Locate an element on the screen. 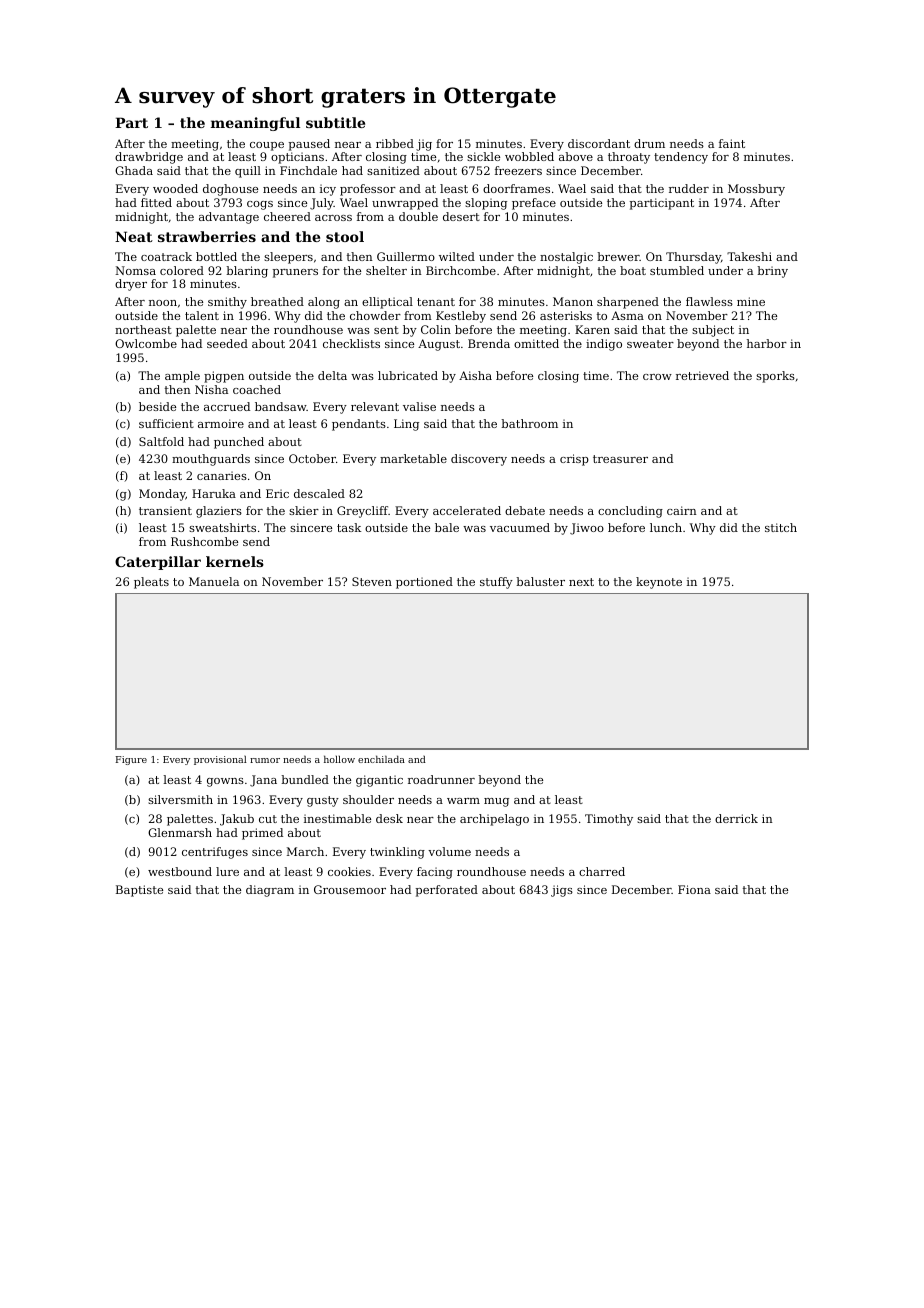  provisional is located at coordinates (220, 760).
